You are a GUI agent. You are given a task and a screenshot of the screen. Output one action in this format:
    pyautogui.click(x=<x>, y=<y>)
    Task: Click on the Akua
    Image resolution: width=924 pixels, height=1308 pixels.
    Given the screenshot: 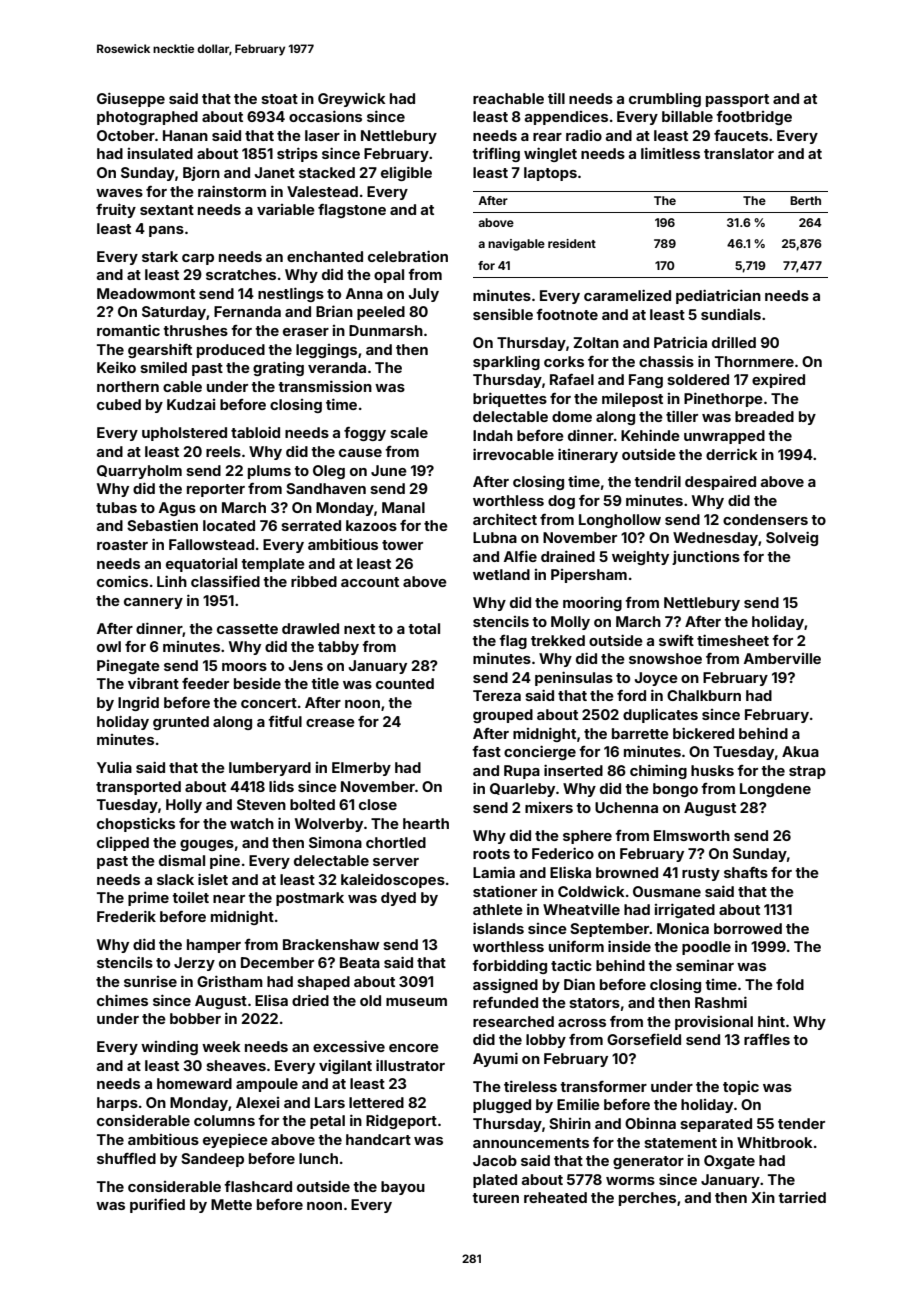 What is the action you would take?
    pyautogui.click(x=800, y=751)
